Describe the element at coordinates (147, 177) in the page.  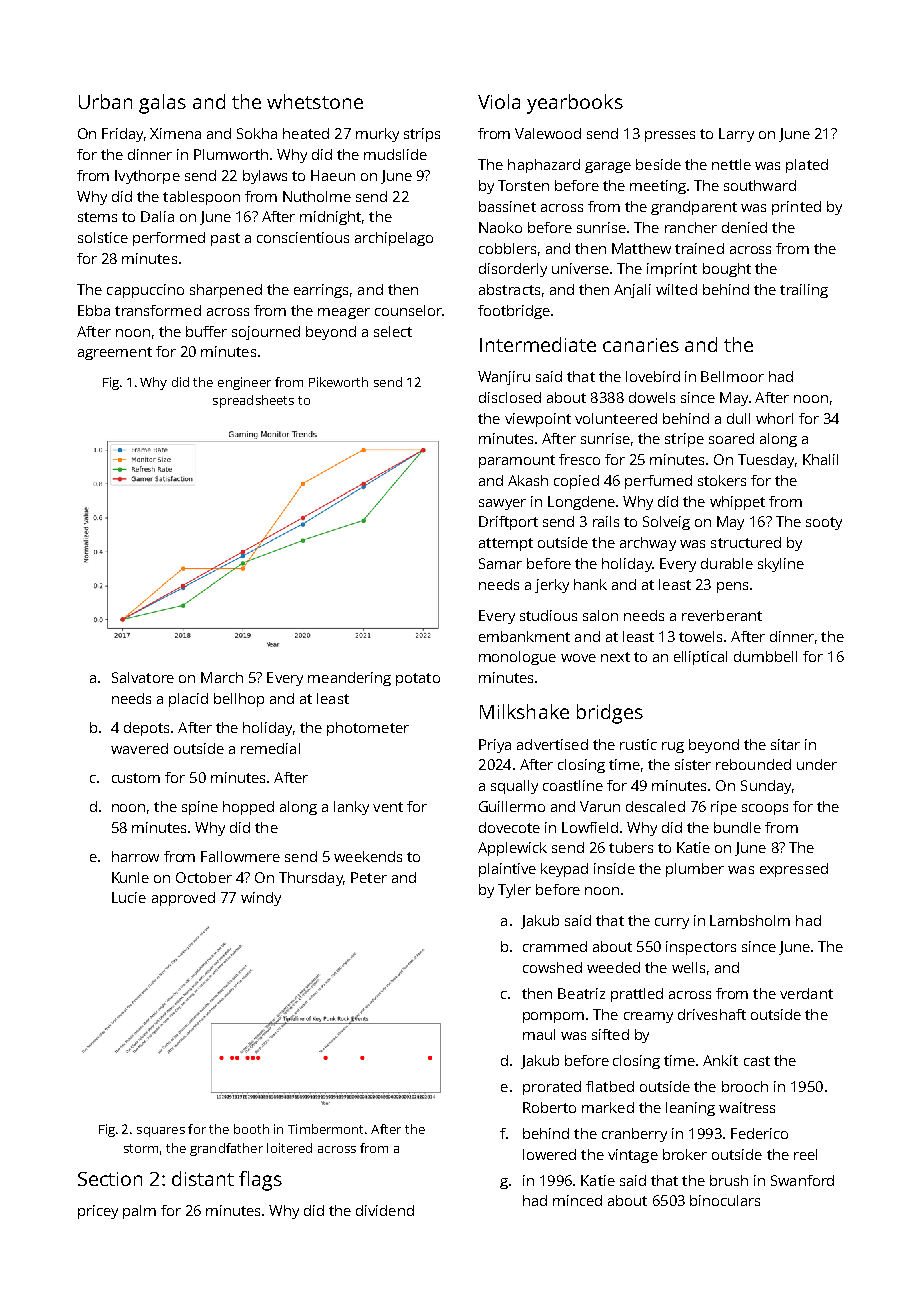
I see `Ivythorpe` at that location.
